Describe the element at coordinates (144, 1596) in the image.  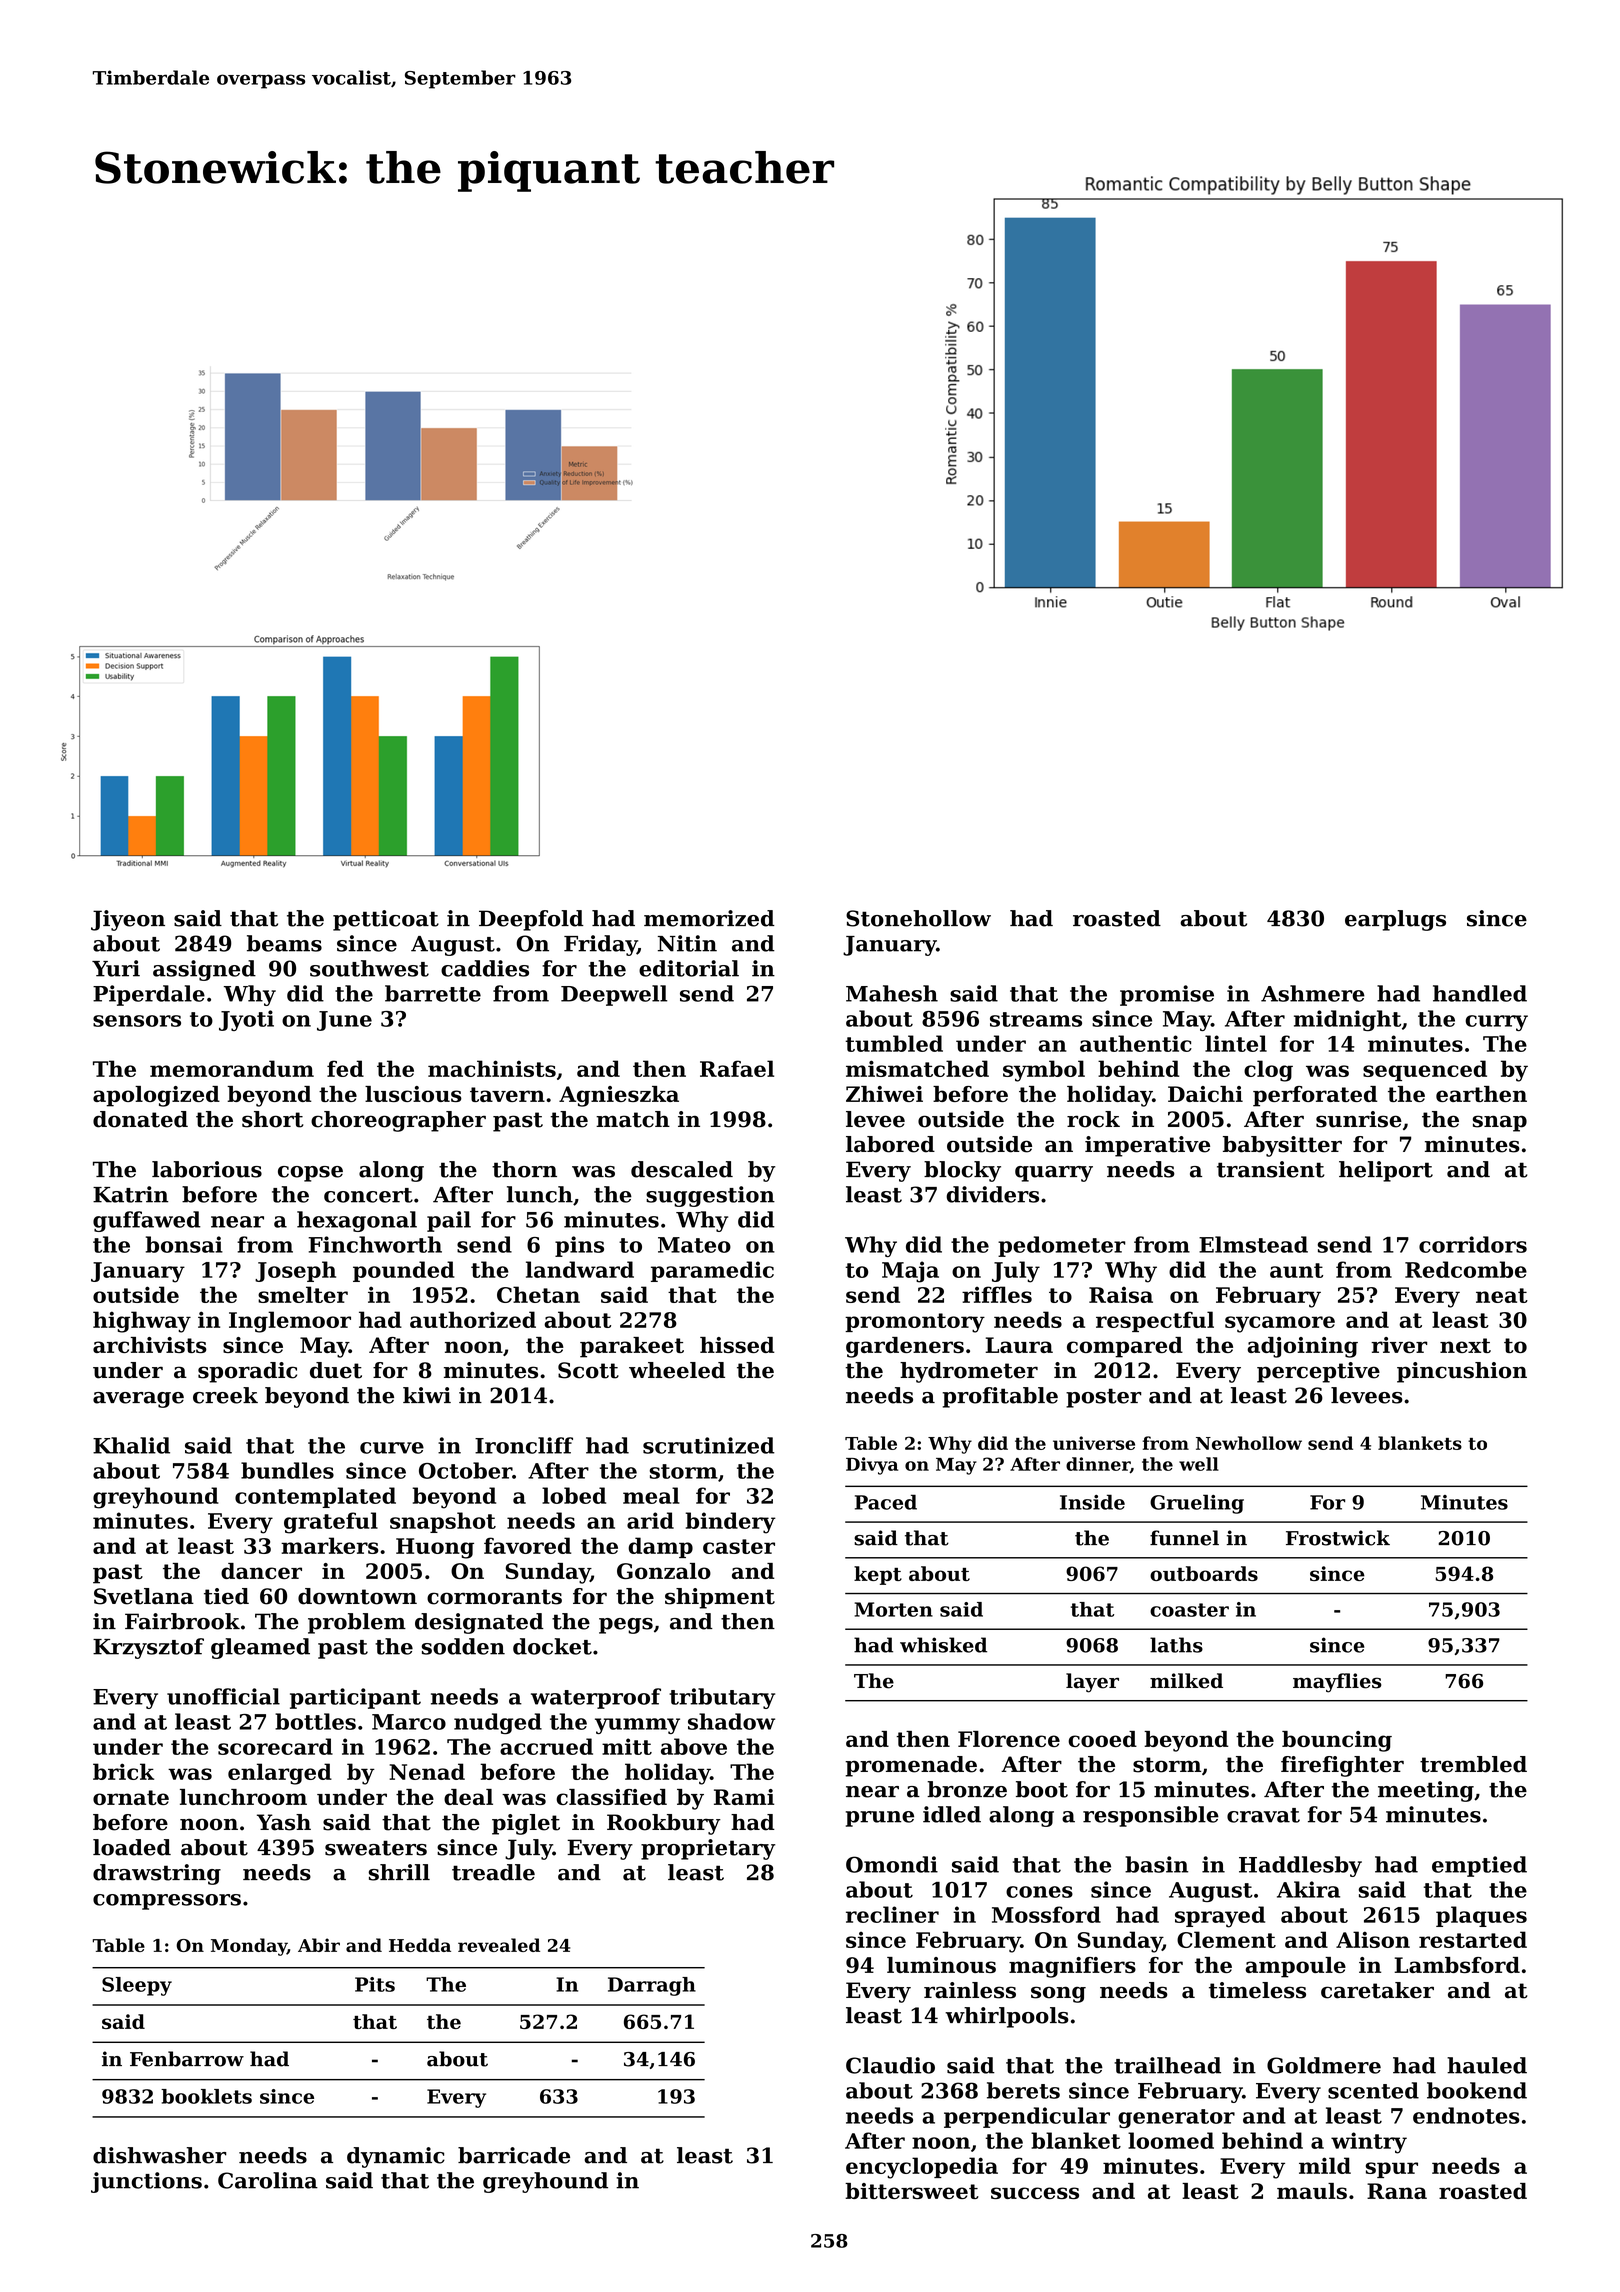
I see `Svetlana` at that location.
